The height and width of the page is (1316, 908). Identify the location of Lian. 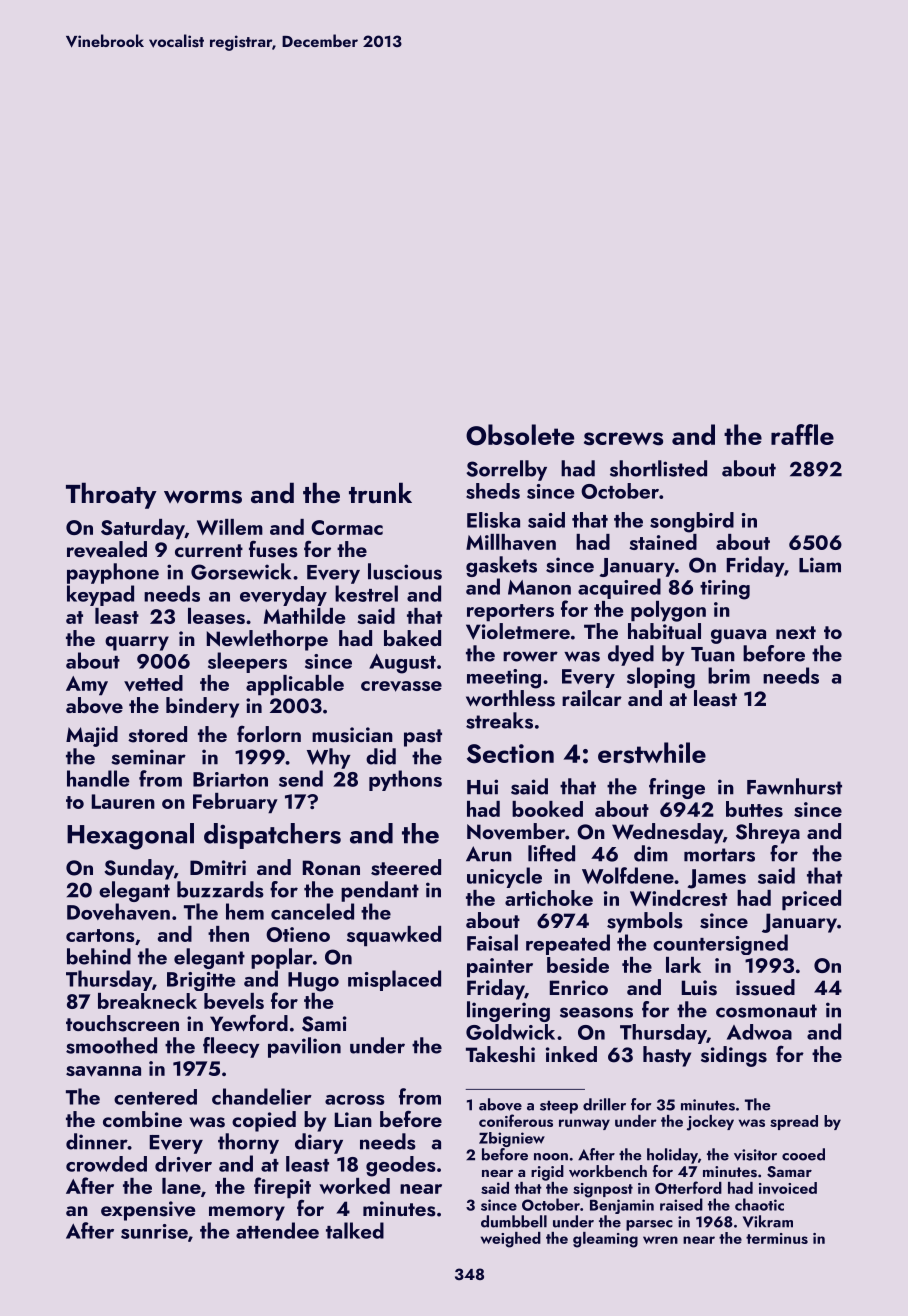
(353, 1119).
